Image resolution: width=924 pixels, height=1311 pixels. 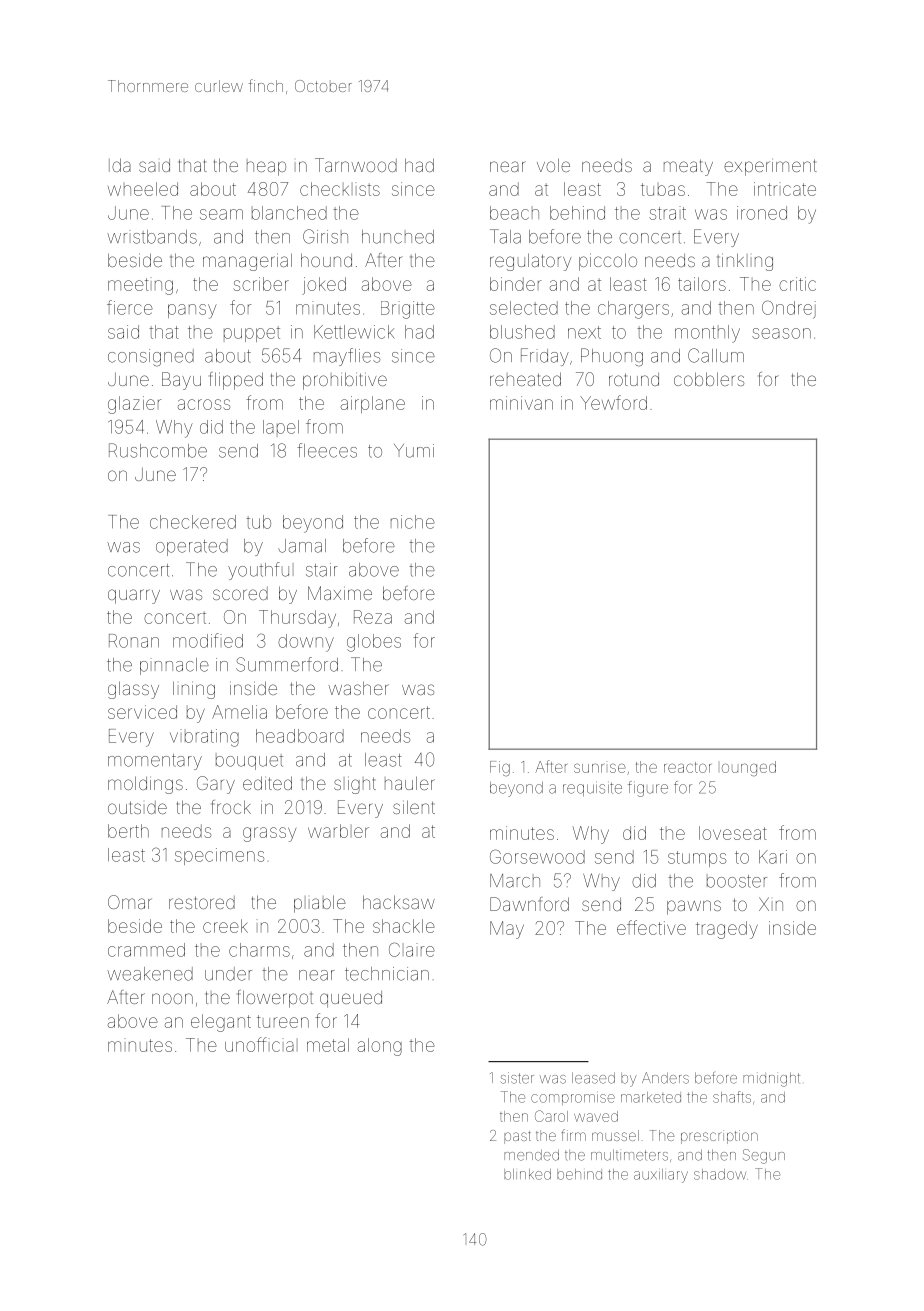 What do you see at coordinates (155, 762) in the screenshot?
I see `momentary` at bounding box center [155, 762].
